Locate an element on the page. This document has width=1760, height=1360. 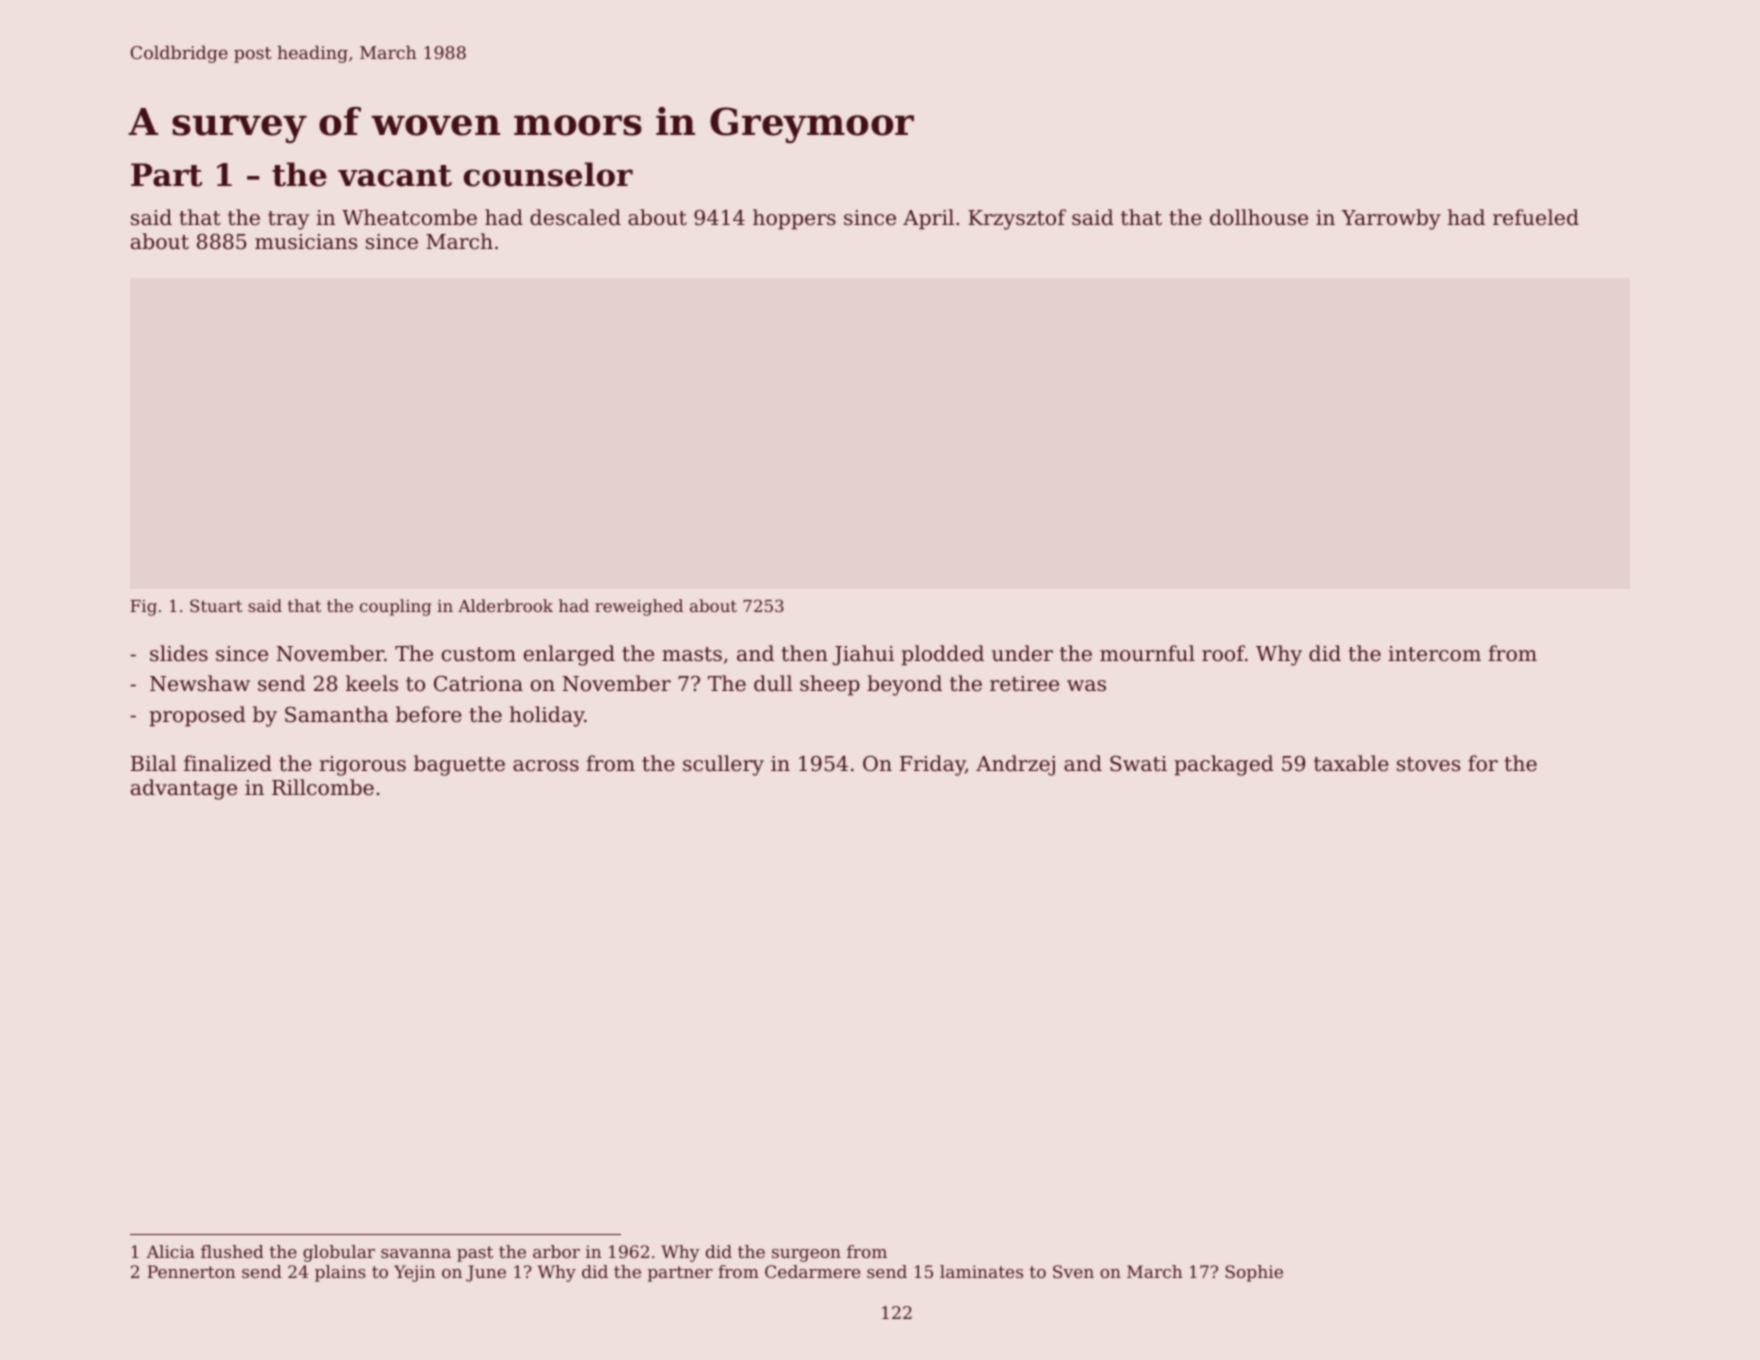
flushed is located at coordinates (232, 1251).
